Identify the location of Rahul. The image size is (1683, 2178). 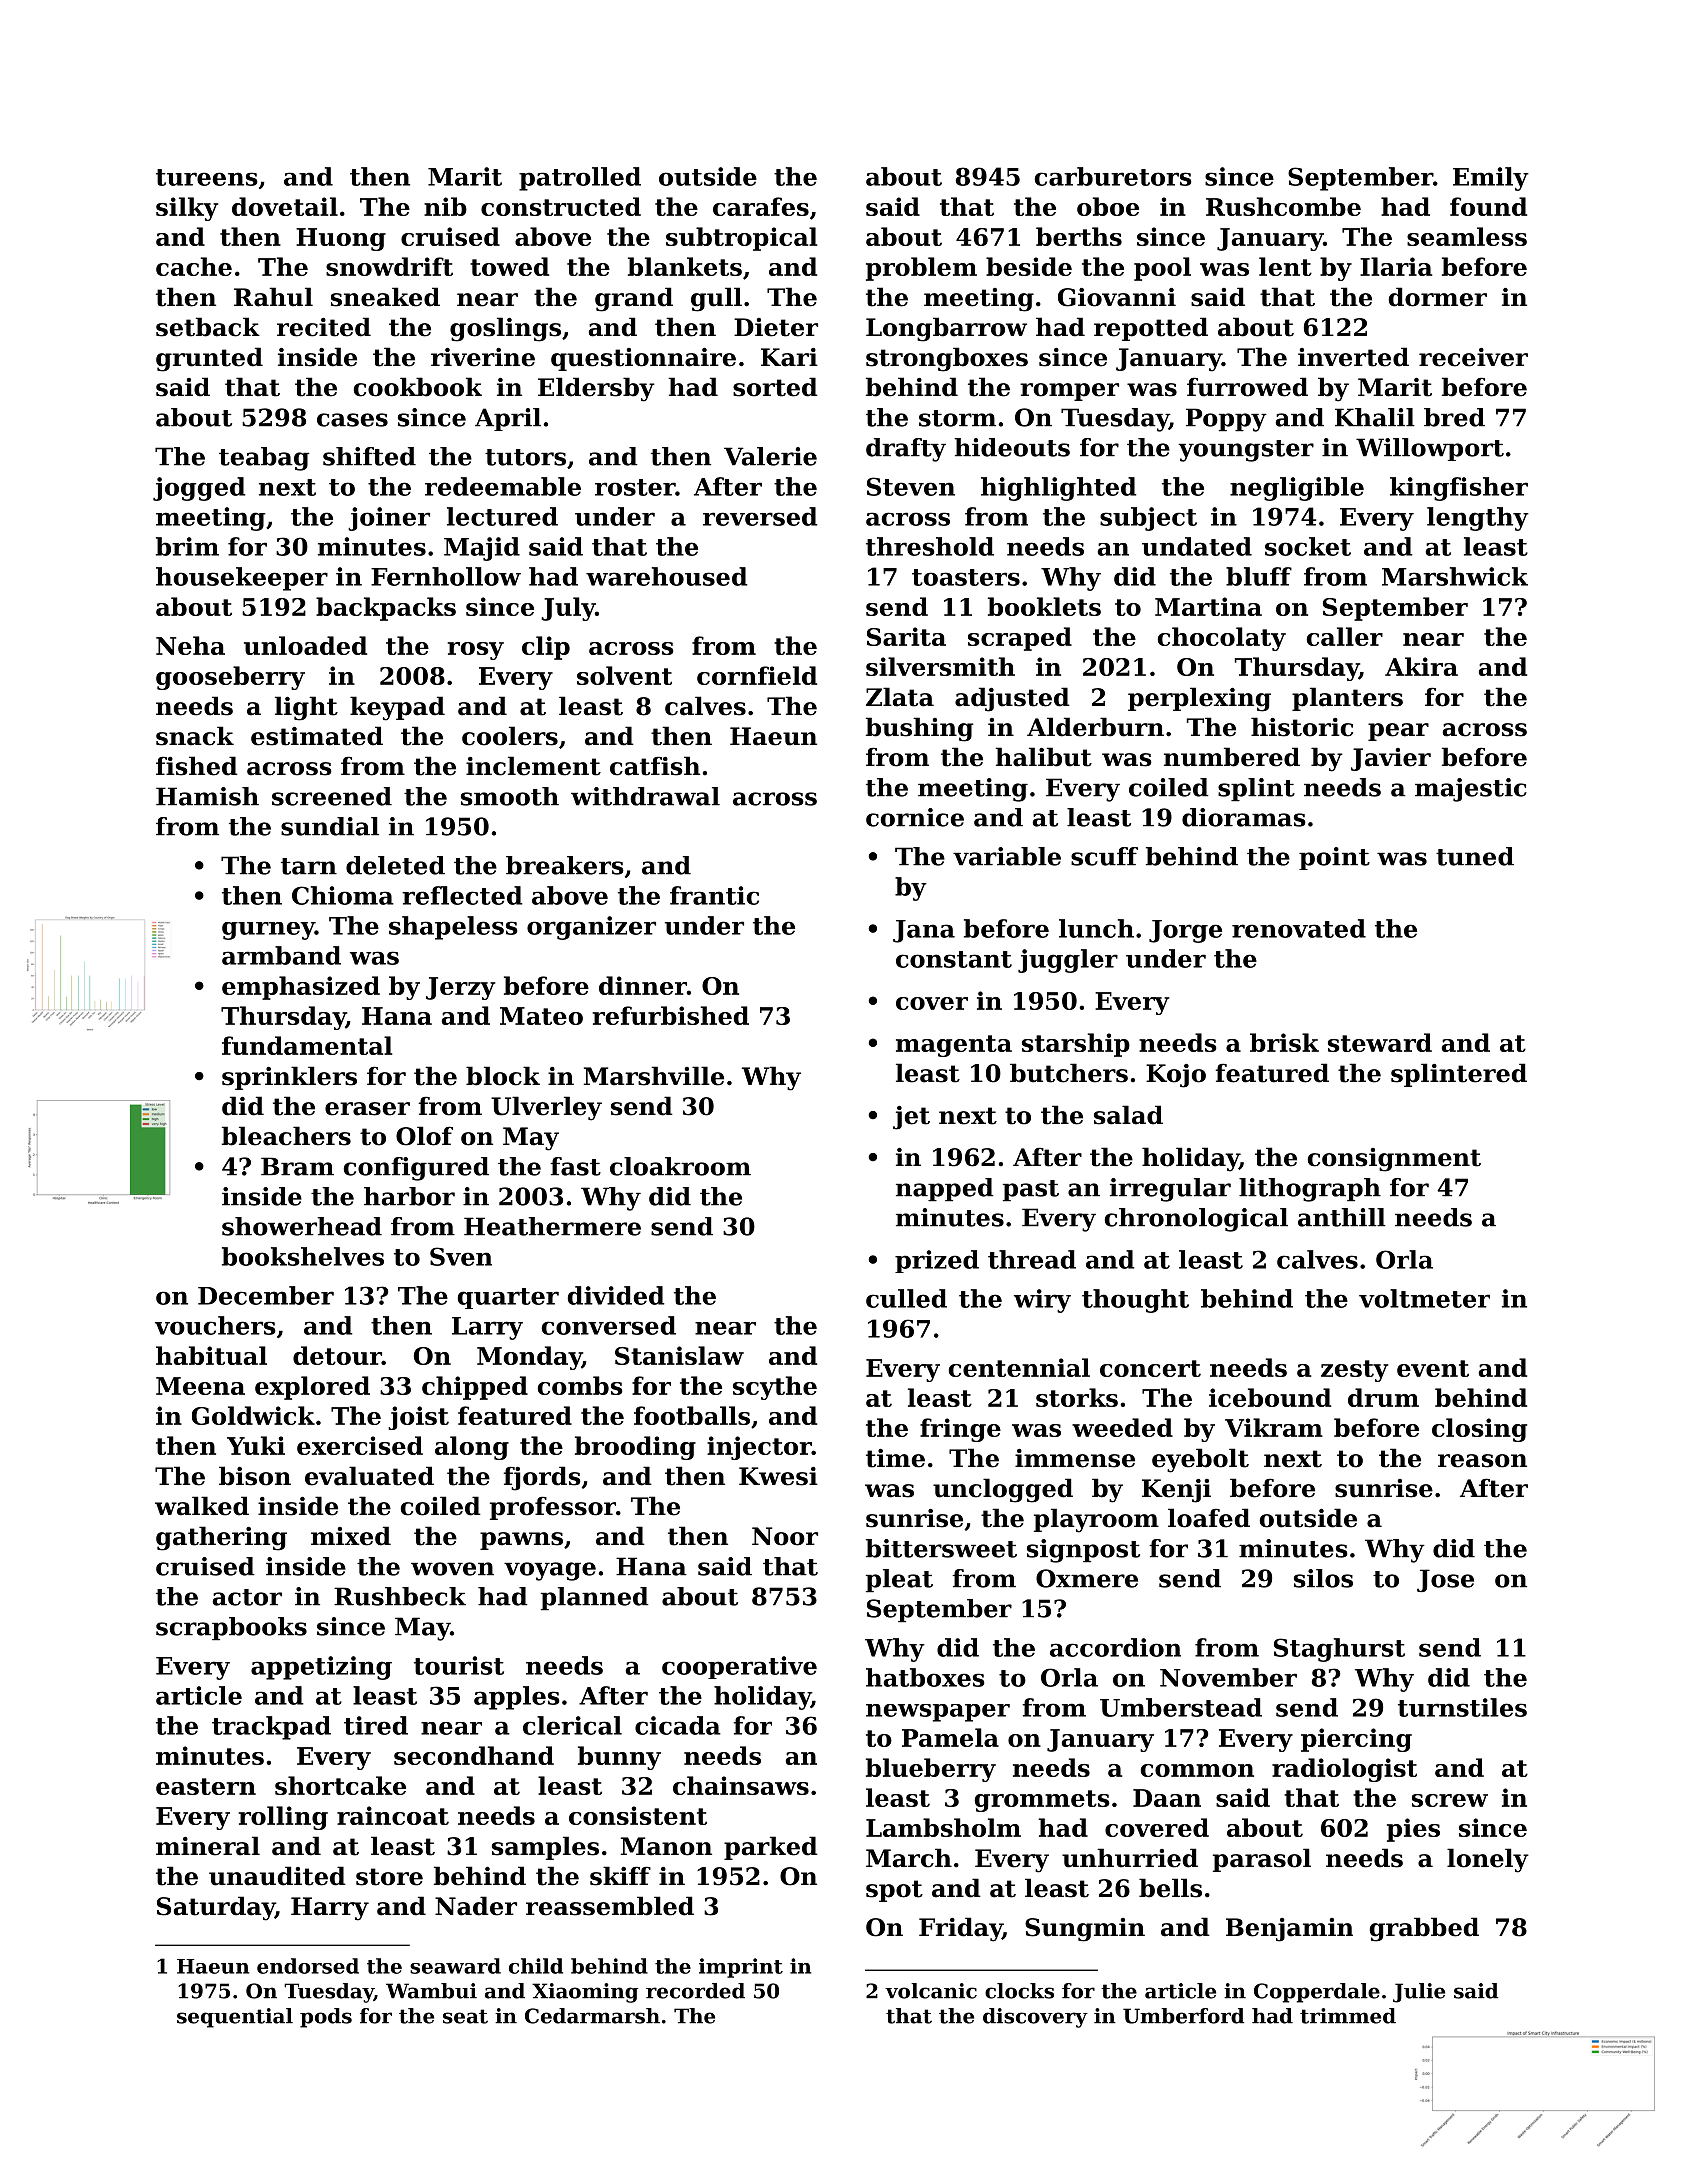
(273, 297).
